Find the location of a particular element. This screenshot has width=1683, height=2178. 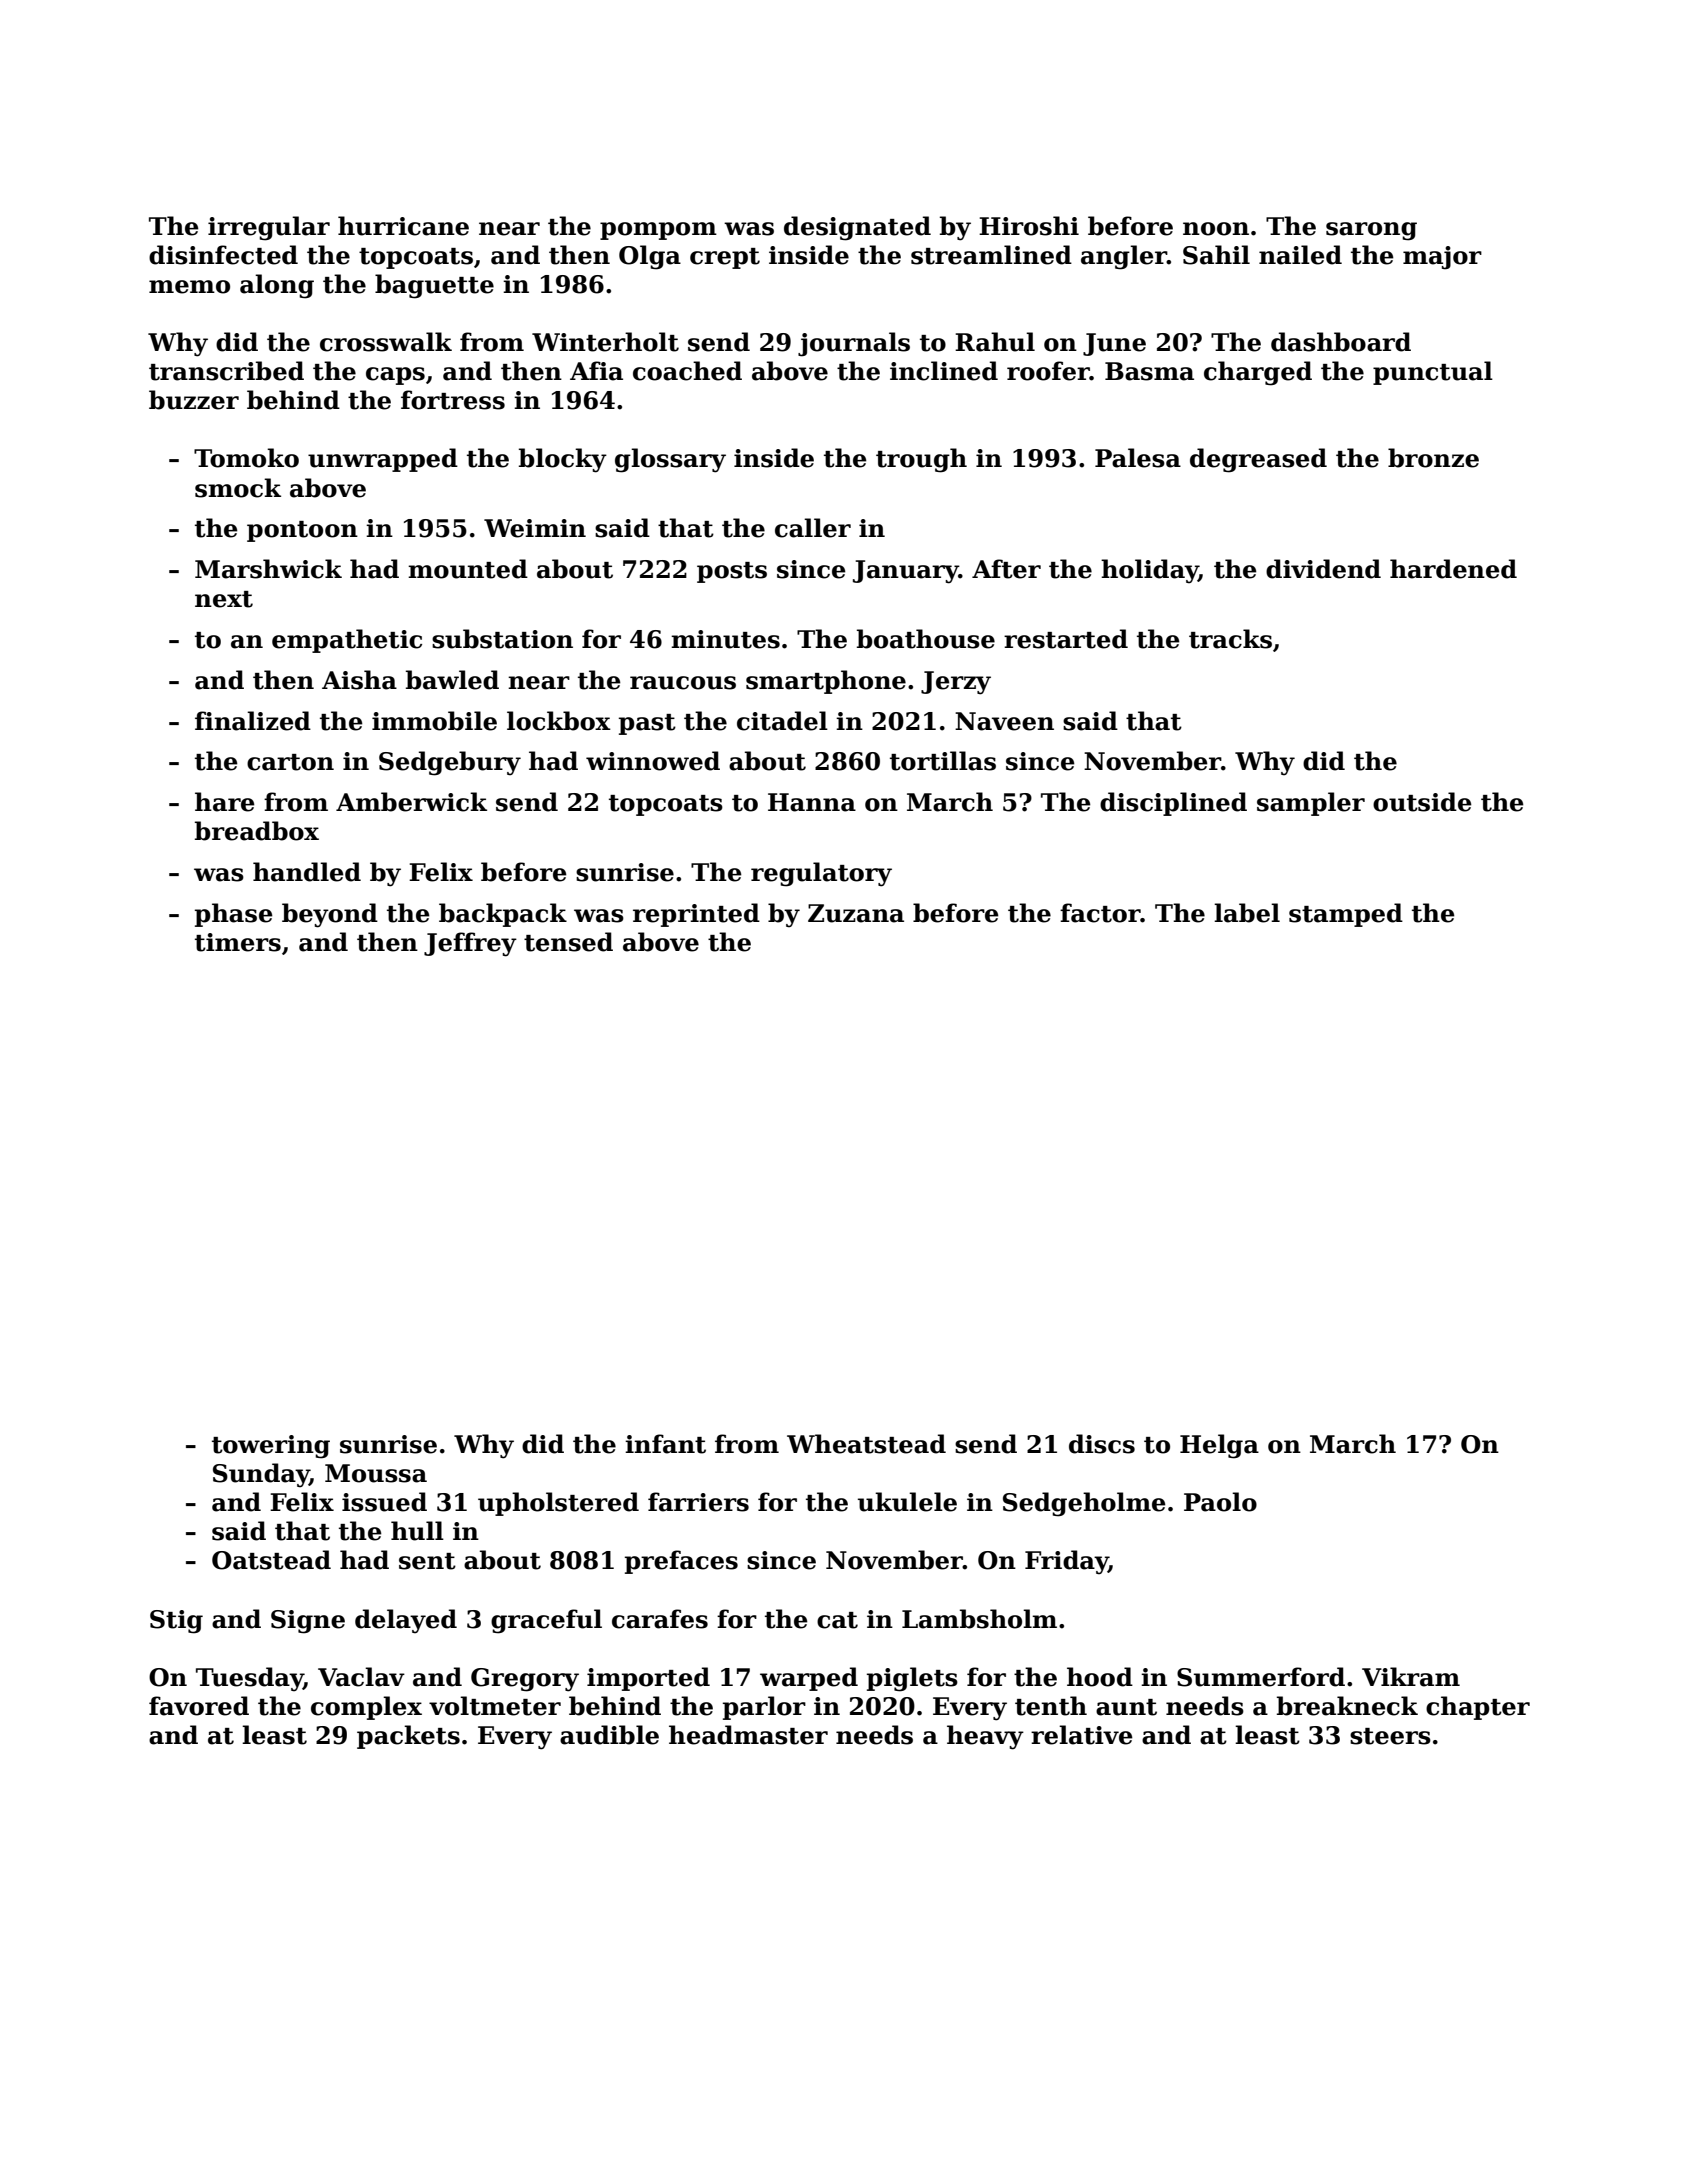

caller is located at coordinates (813, 528).
